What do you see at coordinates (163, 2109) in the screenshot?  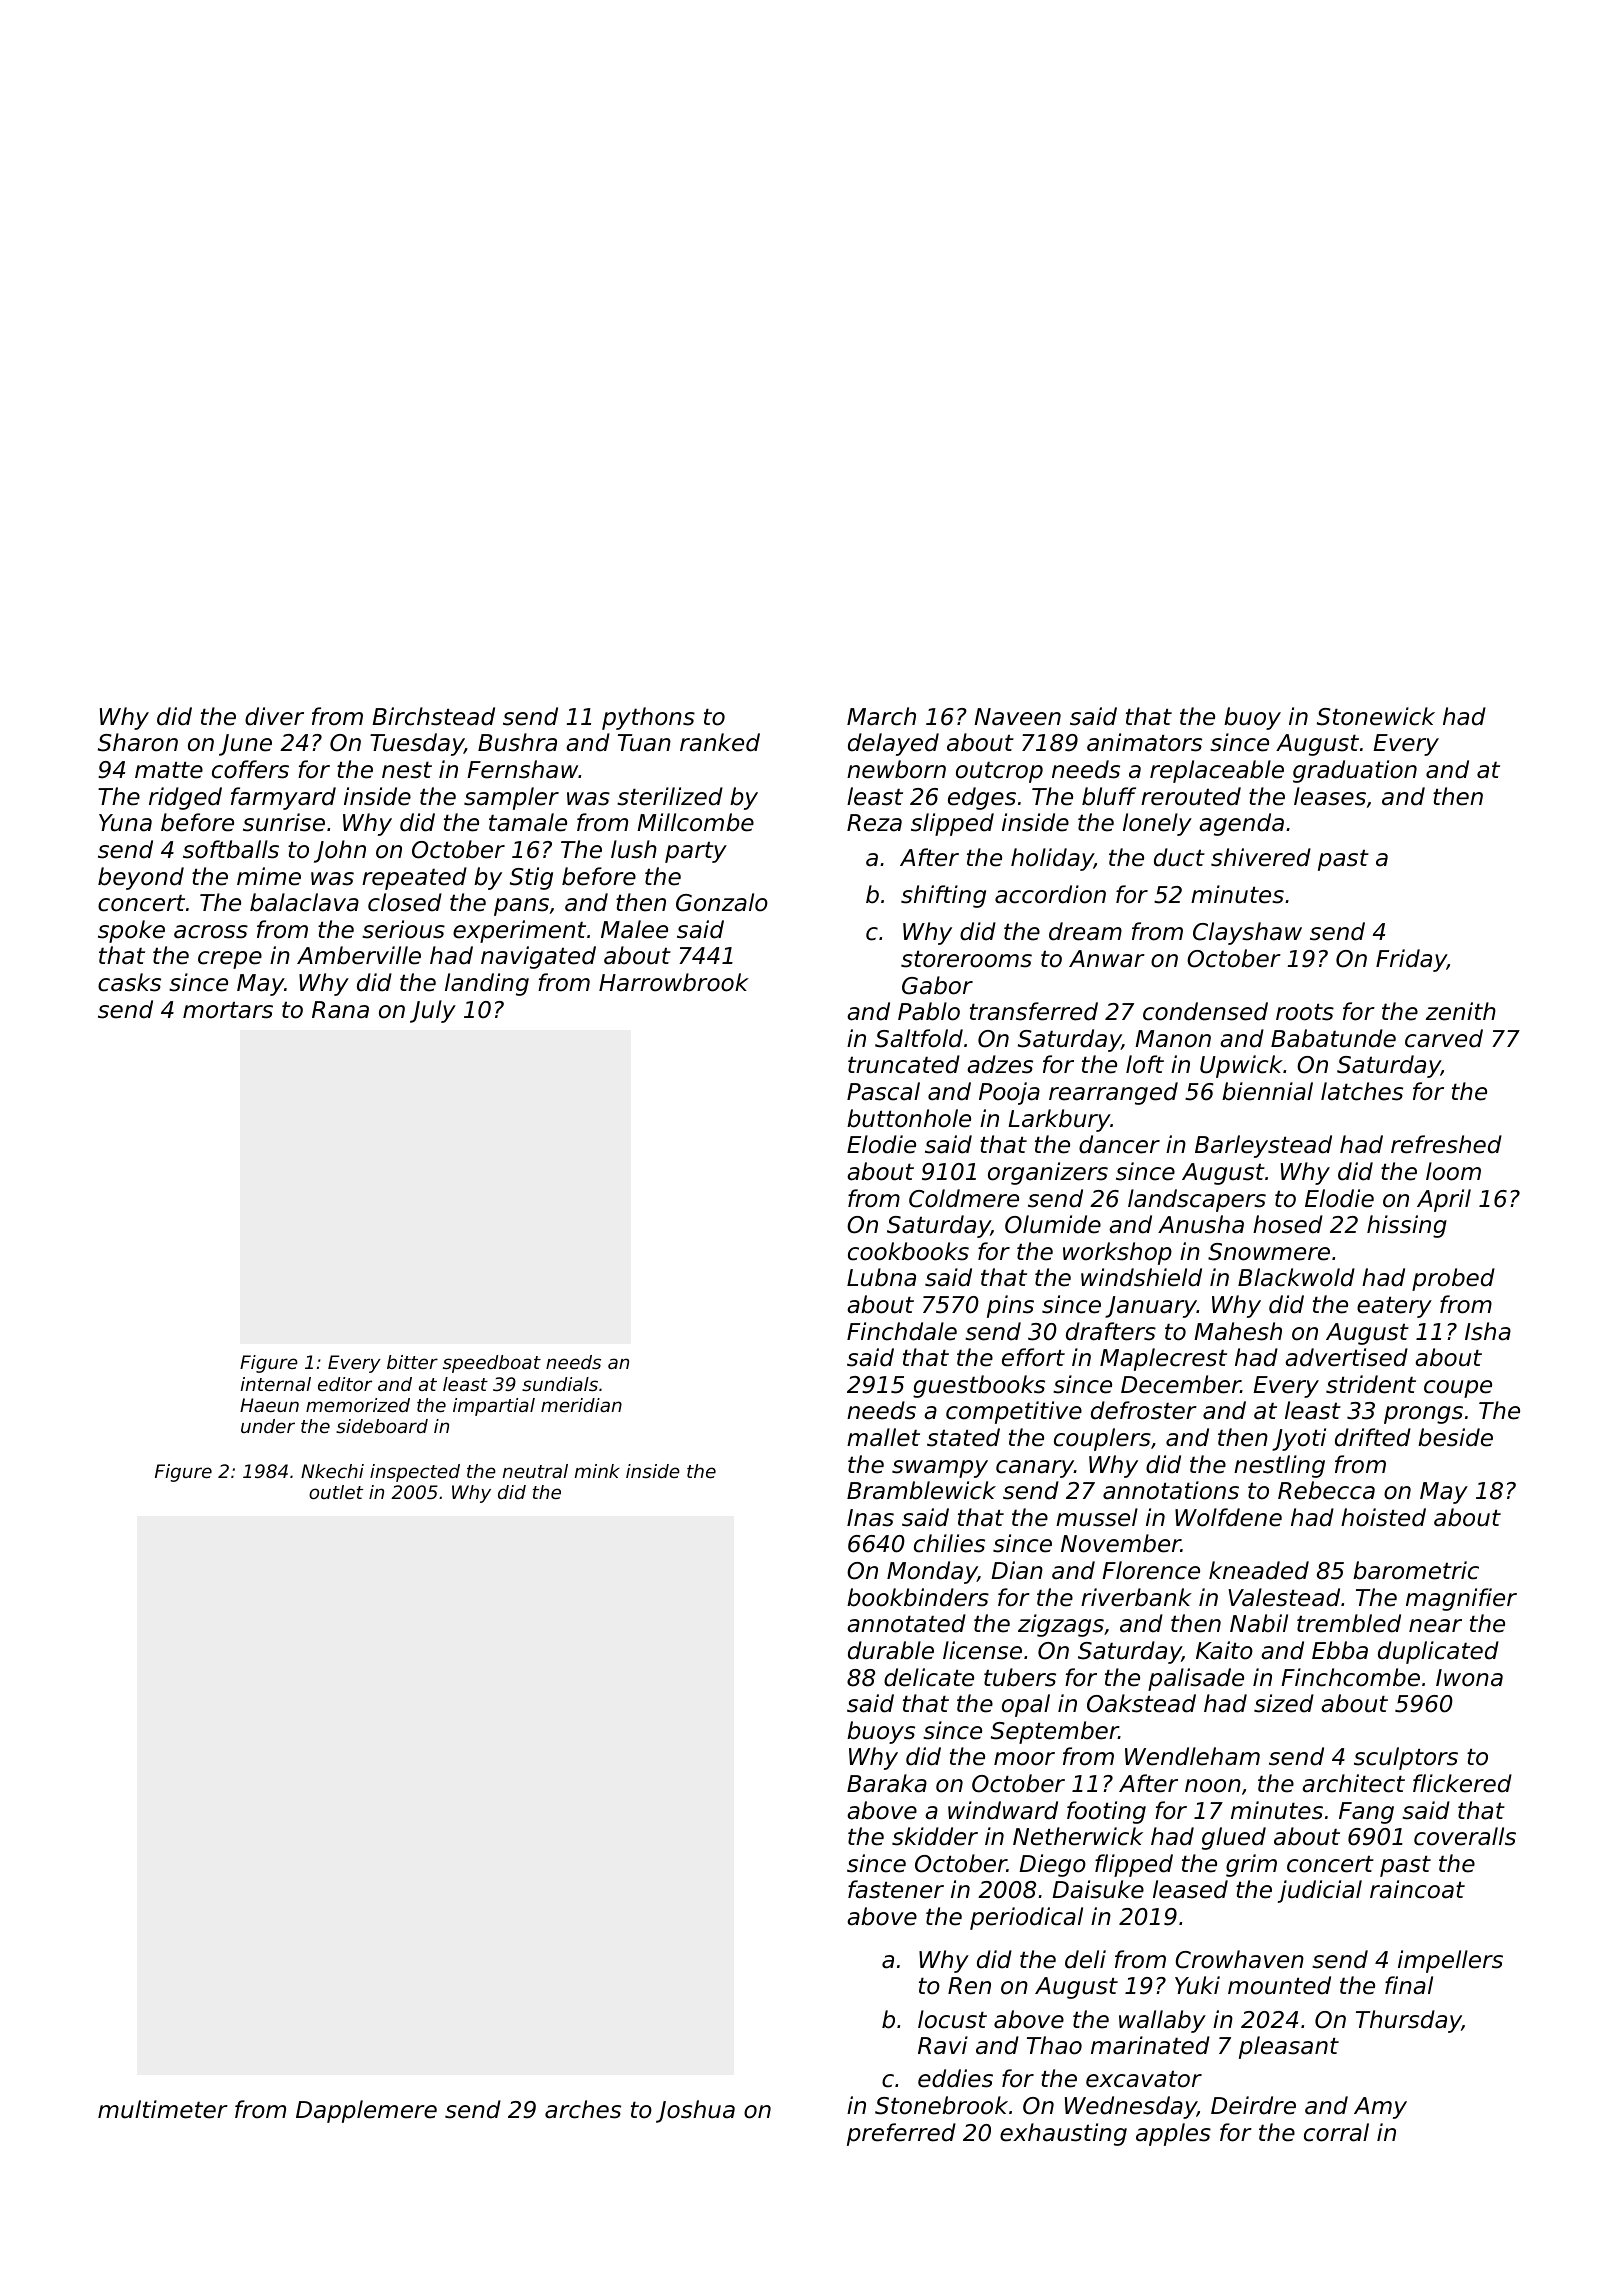 I see `multimeter` at bounding box center [163, 2109].
